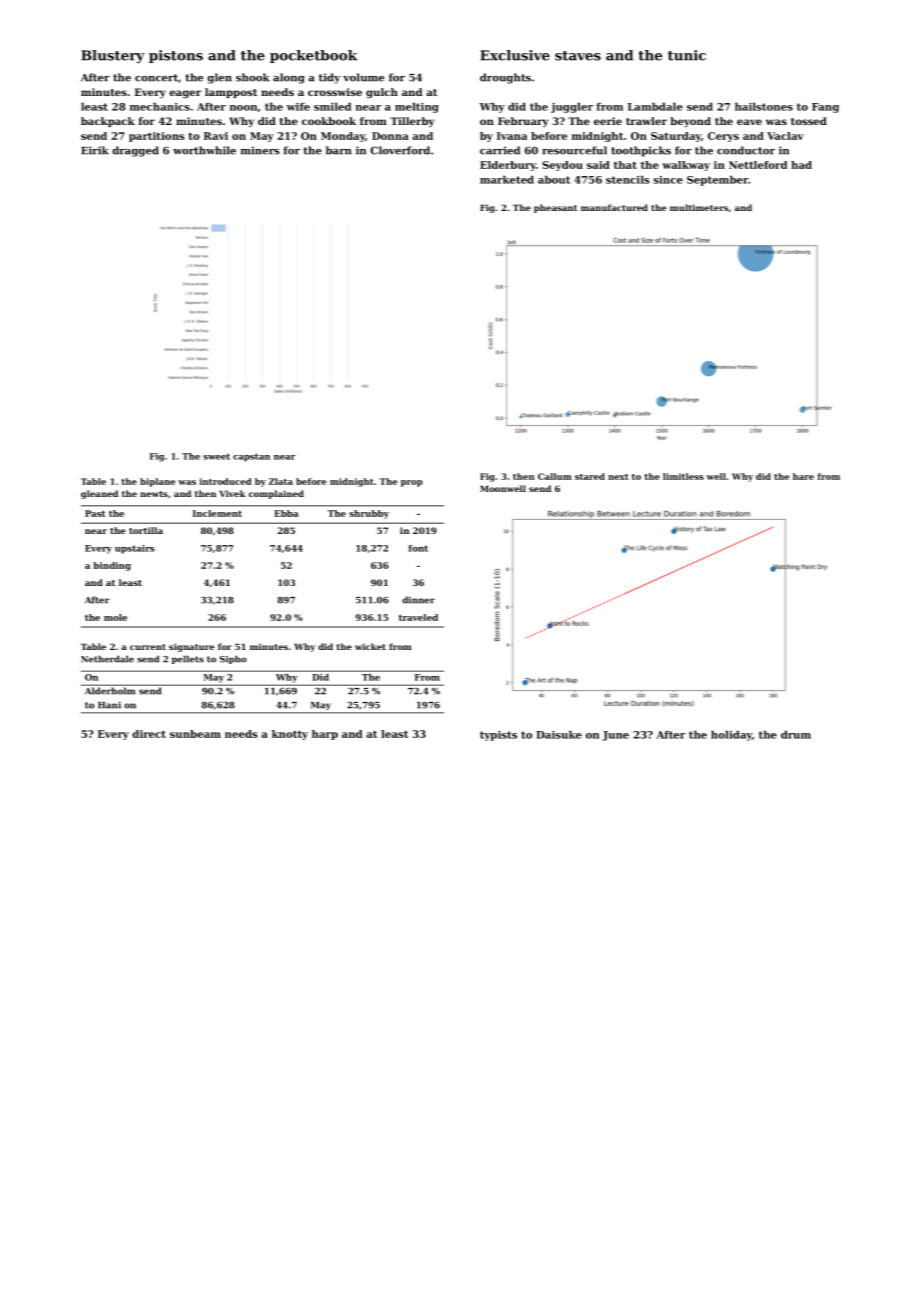  Describe the element at coordinates (731, 735) in the screenshot. I see `holiday` at that location.
